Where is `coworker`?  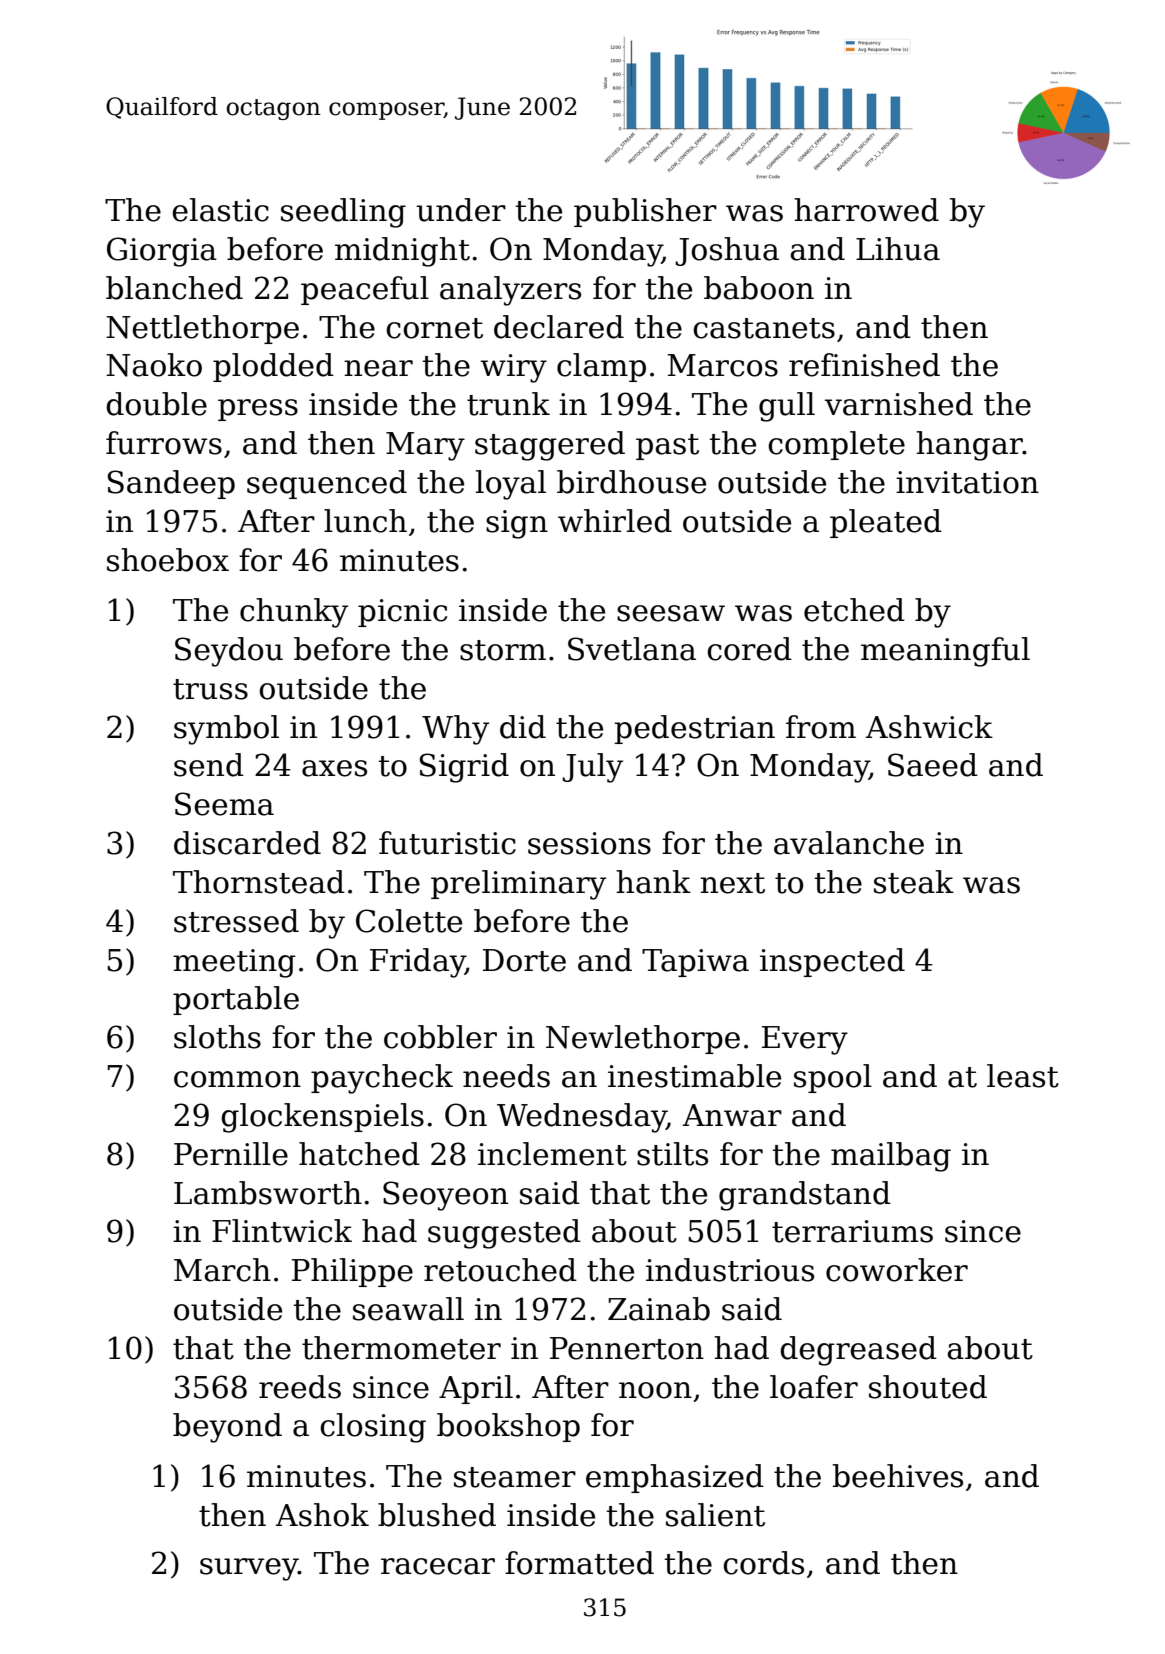 coworker is located at coordinates (897, 1270).
